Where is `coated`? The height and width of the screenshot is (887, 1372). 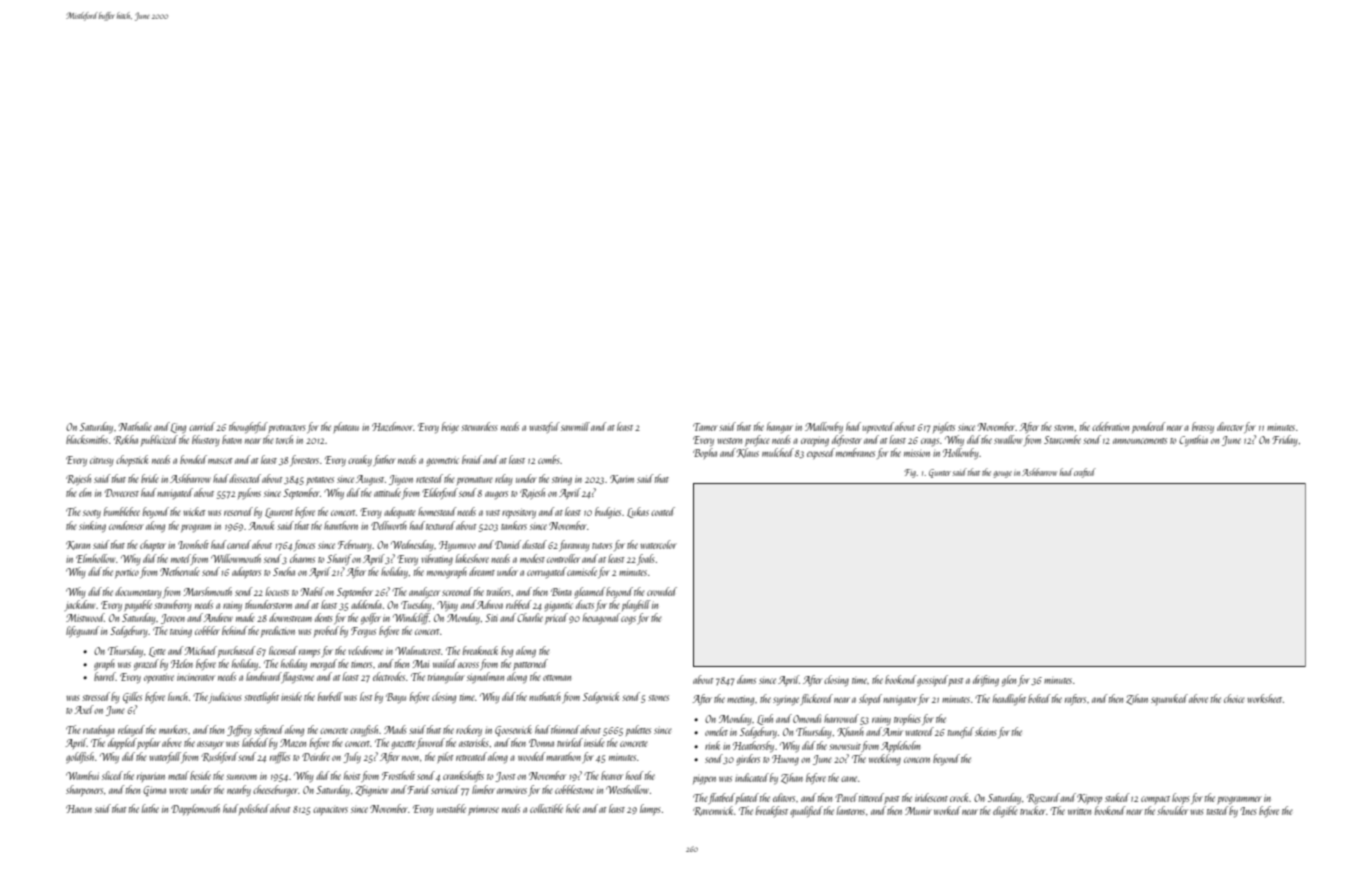 coated is located at coordinates (663, 511).
